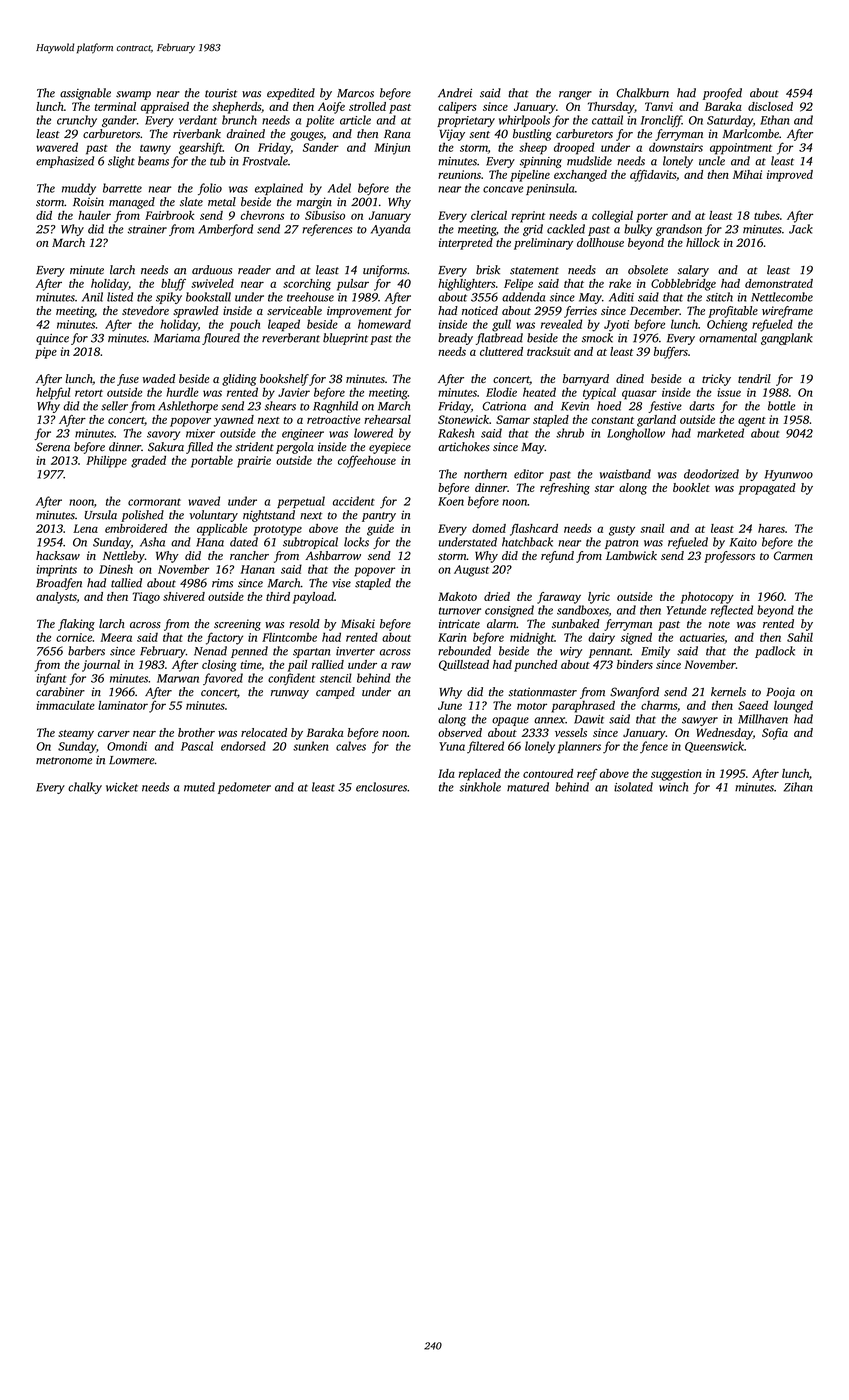 The image size is (849, 1400). Describe the element at coordinates (612, 420) in the image. I see `constant` at that location.
